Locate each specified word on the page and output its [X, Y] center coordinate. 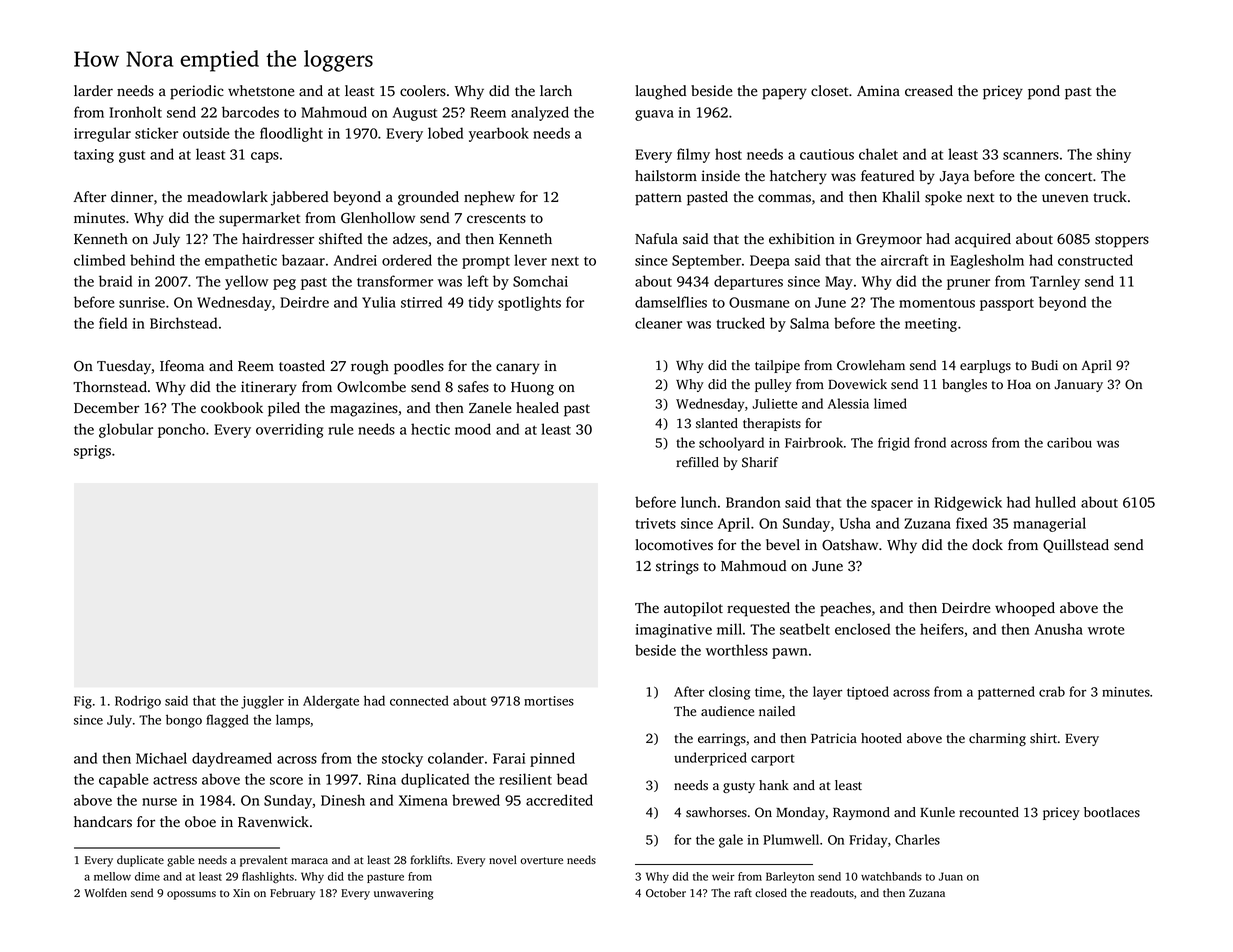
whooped [1025, 609]
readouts [832, 892]
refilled [697, 462]
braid [115, 281]
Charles [917, 839]
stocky [402, 759]
